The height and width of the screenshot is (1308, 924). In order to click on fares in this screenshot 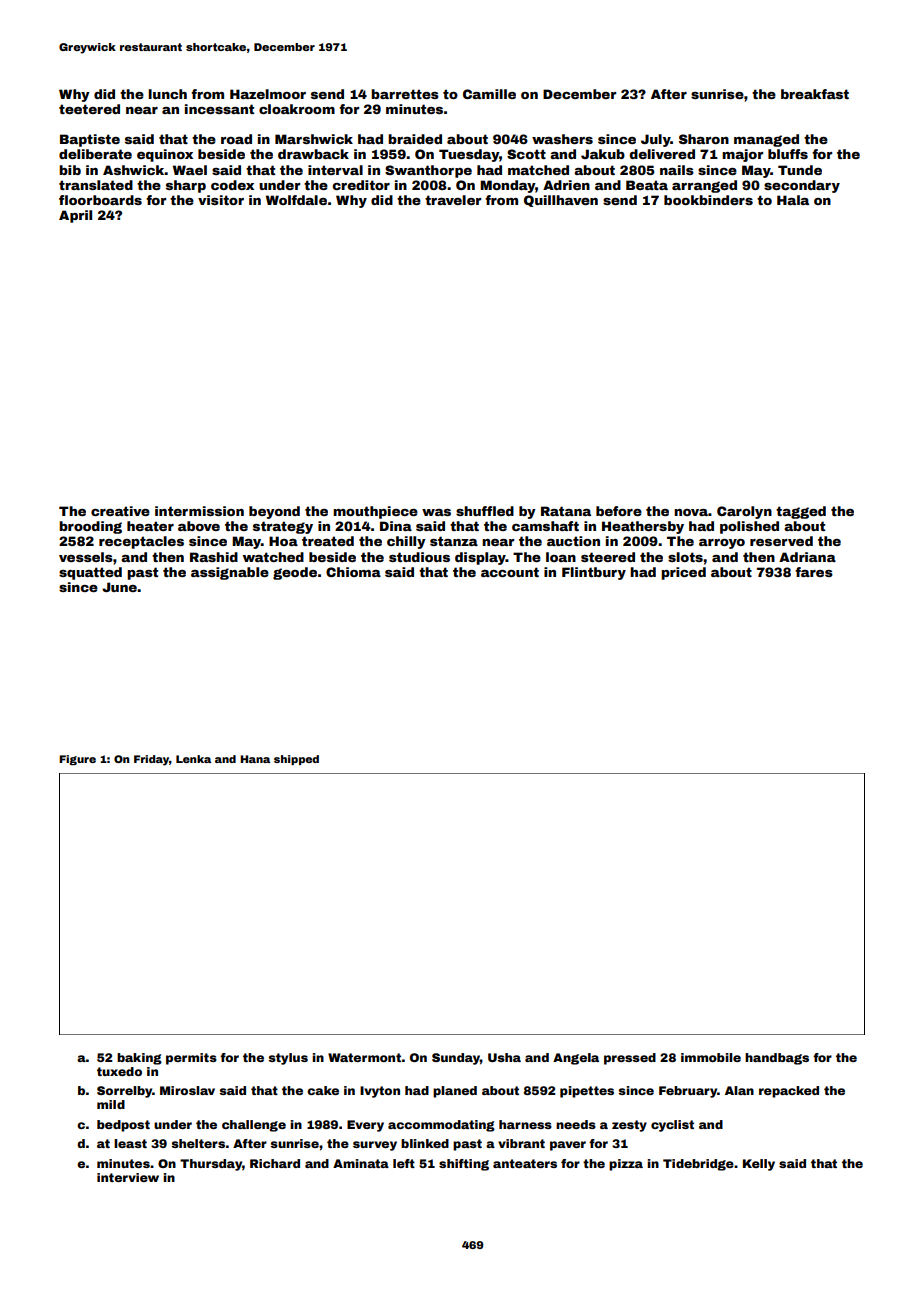, I will do `click(814, 572)`.
